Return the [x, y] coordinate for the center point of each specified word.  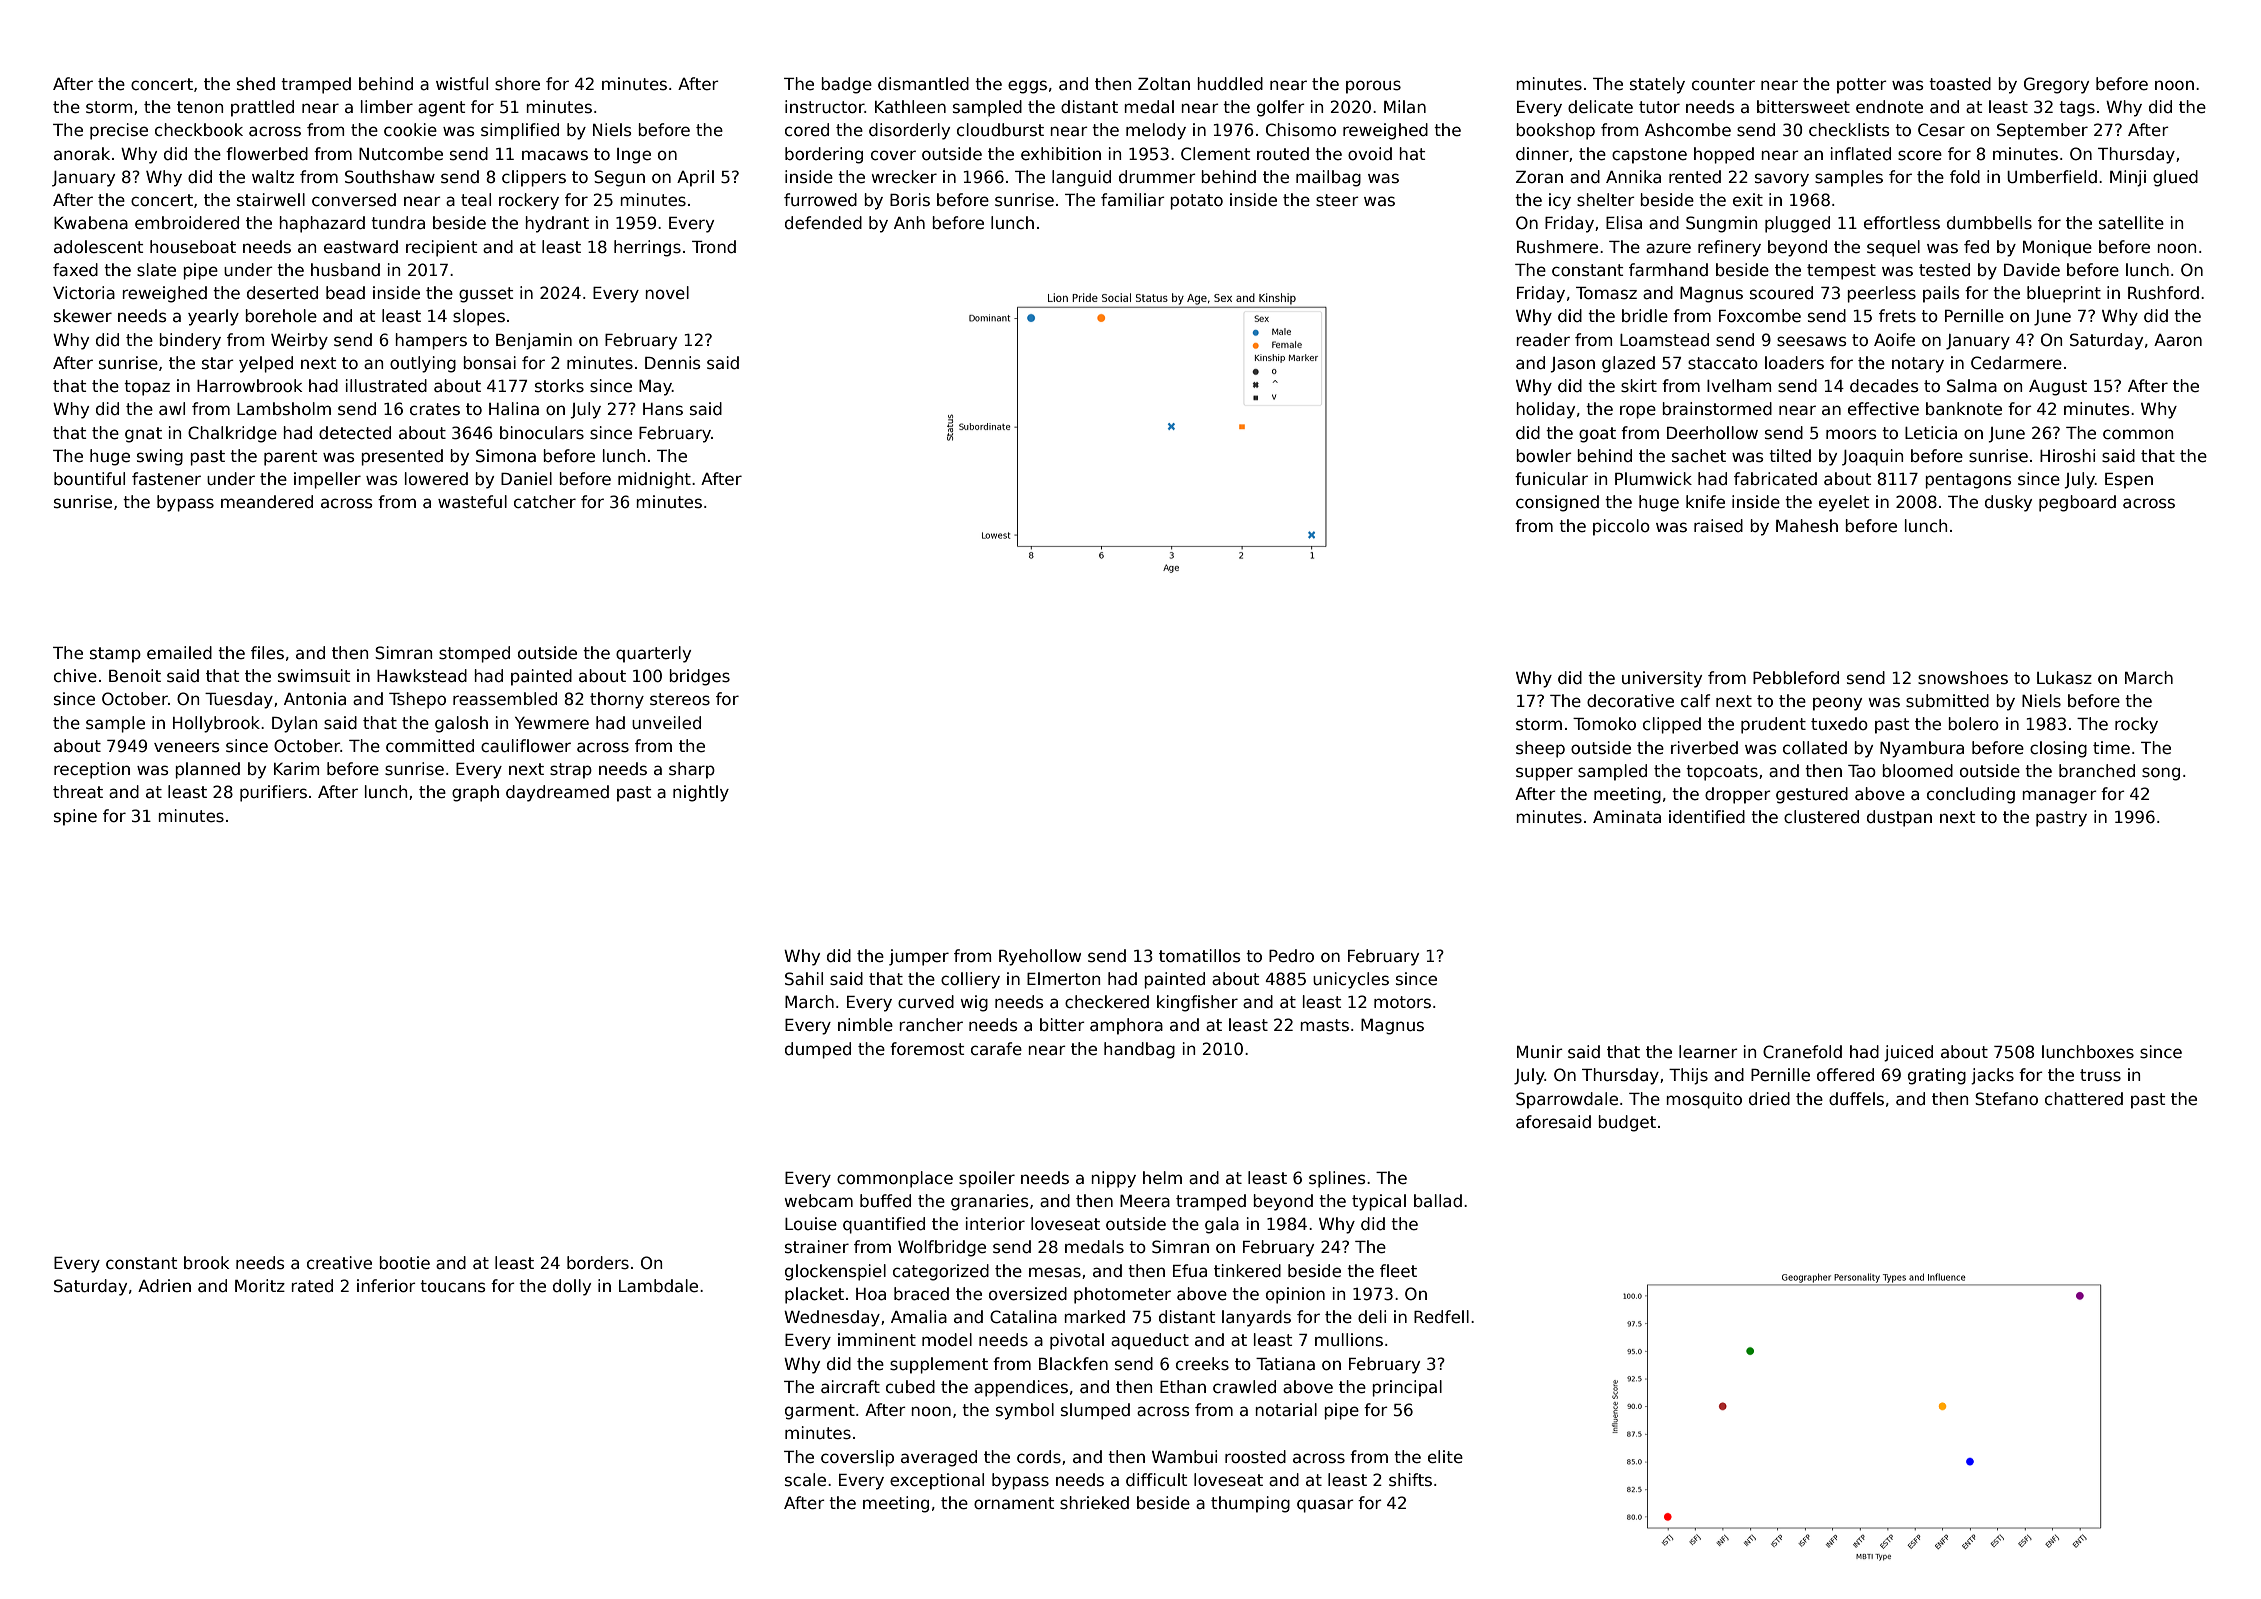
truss [2100, 1075]
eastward [361, 247]
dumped [818, 1050]
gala [1222, 1225]
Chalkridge [232, 434]
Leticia [1931, 433]
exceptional [937, 1481]
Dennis [673, 363]
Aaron [2178, 340]
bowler [1544, 456]
